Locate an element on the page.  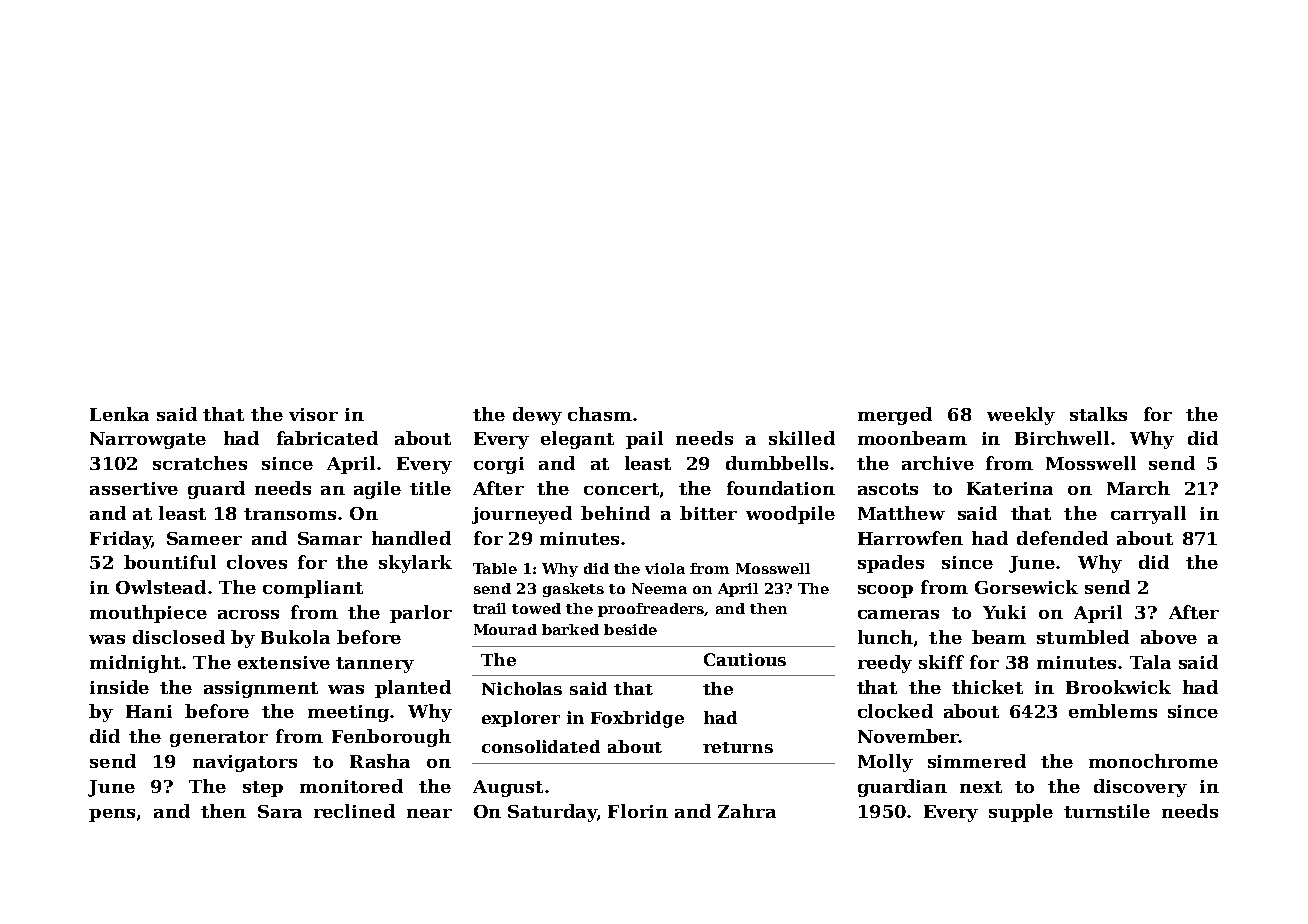
Saturday is located at coordinates (552, 813).
